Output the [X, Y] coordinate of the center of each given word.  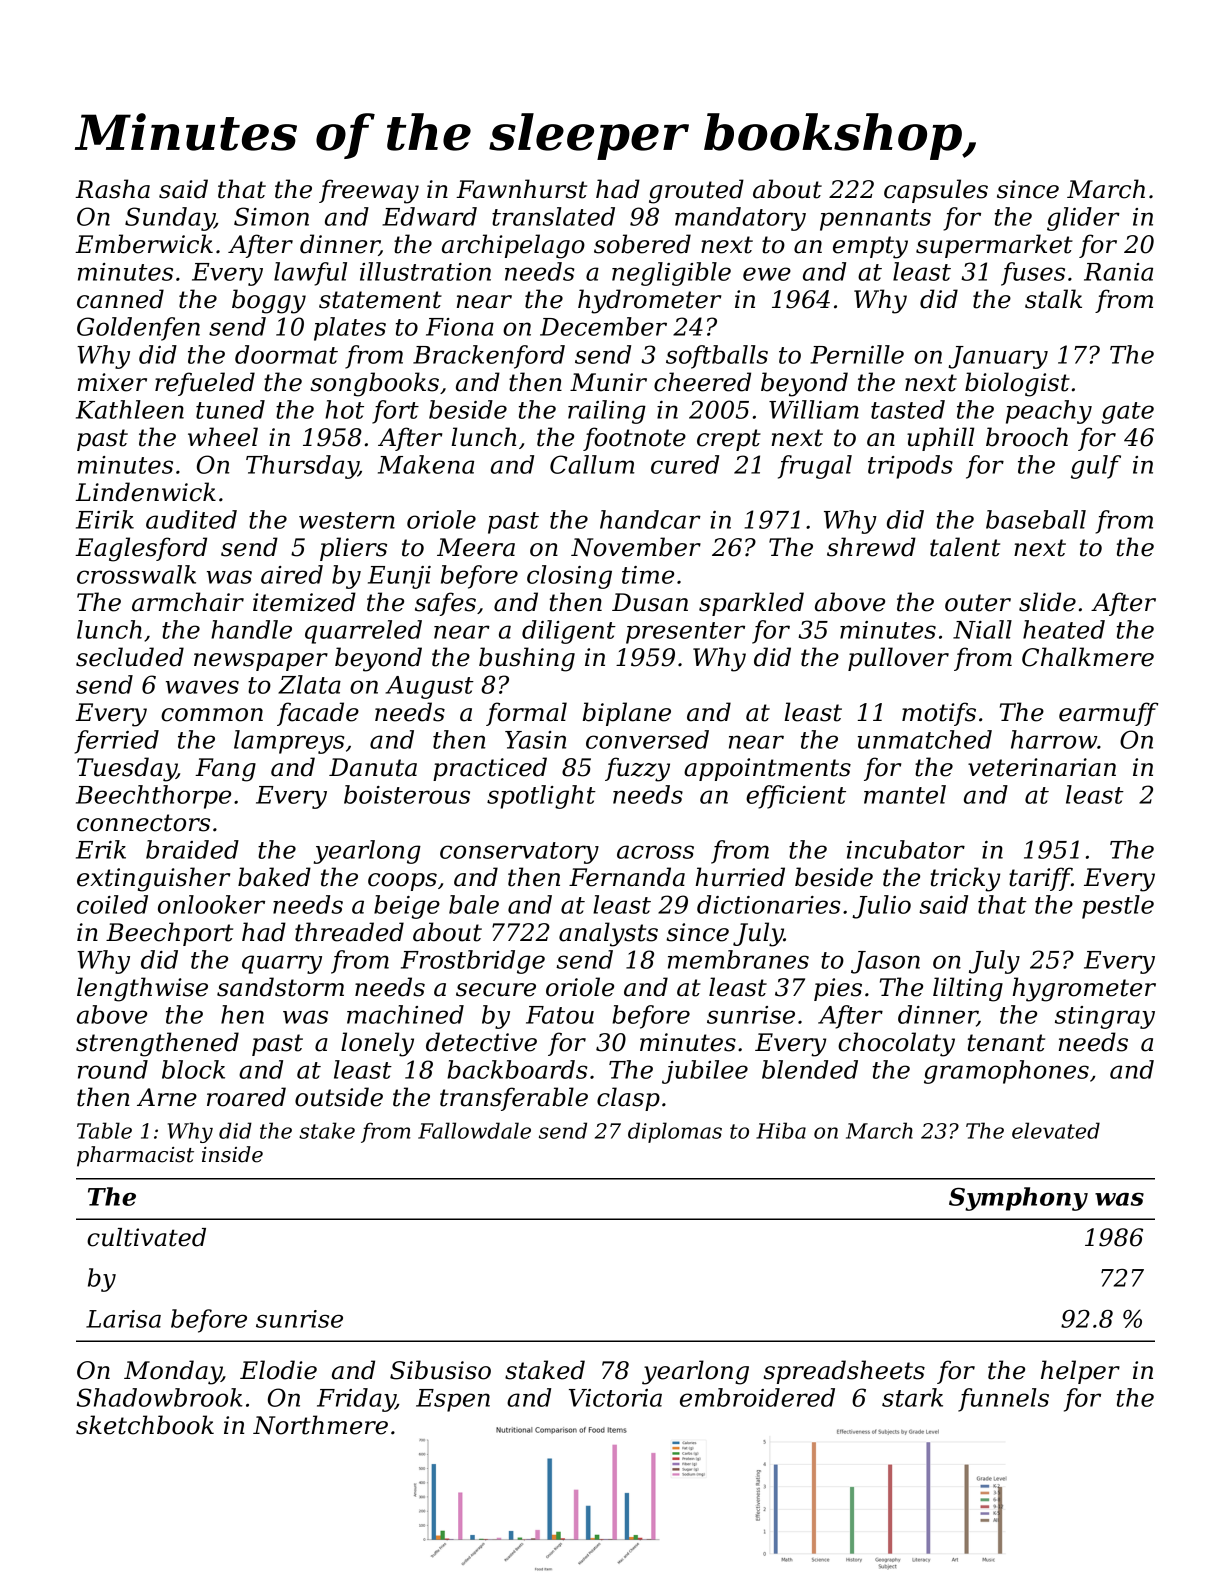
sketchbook [145, 1425]
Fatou [560, 1015]
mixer [112, 382]
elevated [1056, 1130]
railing [607, 412]
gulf [1096, 467]
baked [274, 877]
